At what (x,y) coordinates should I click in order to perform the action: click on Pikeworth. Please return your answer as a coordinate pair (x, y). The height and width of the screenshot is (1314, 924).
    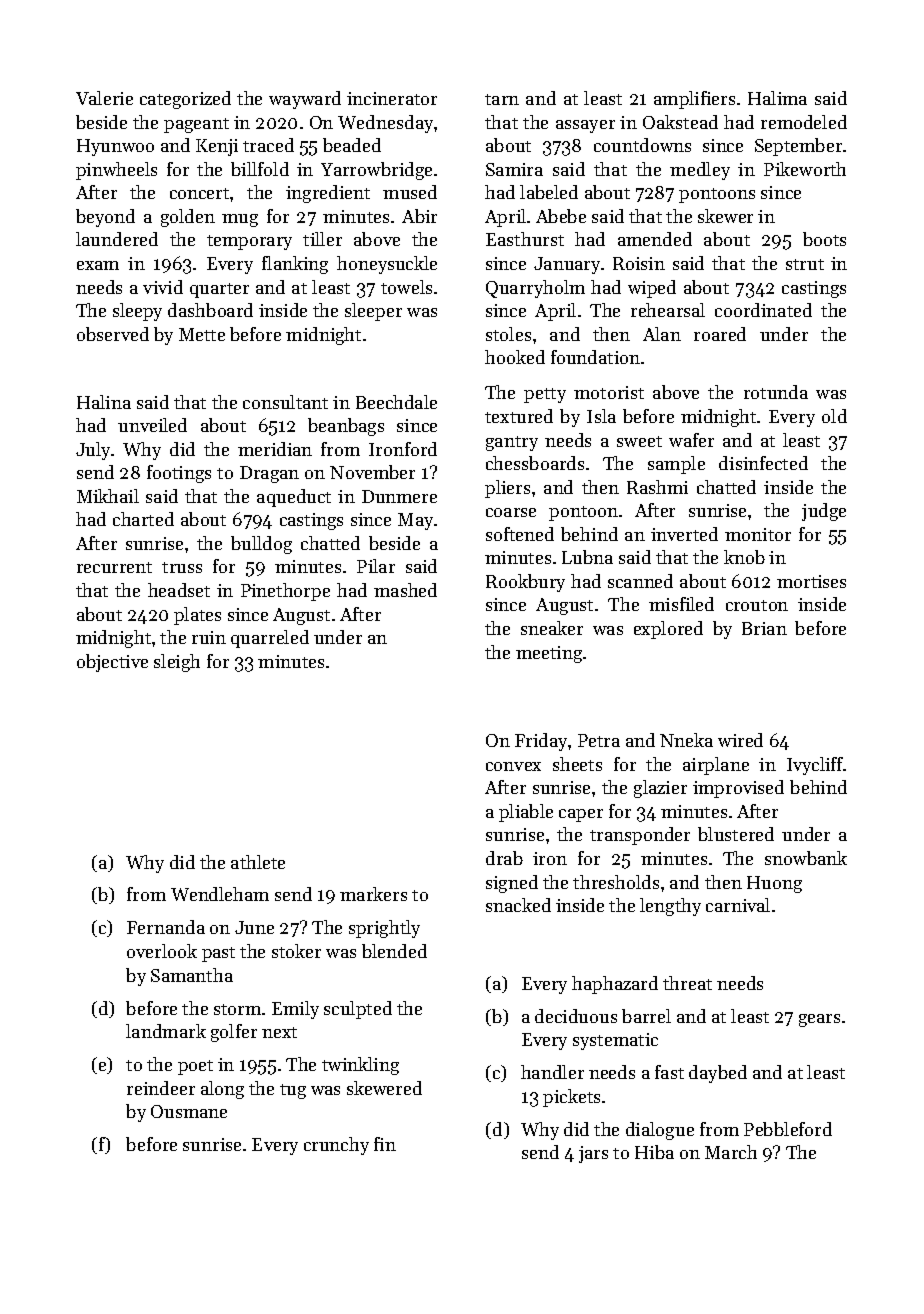
    Looking at the image, I should click on (805, 169).
